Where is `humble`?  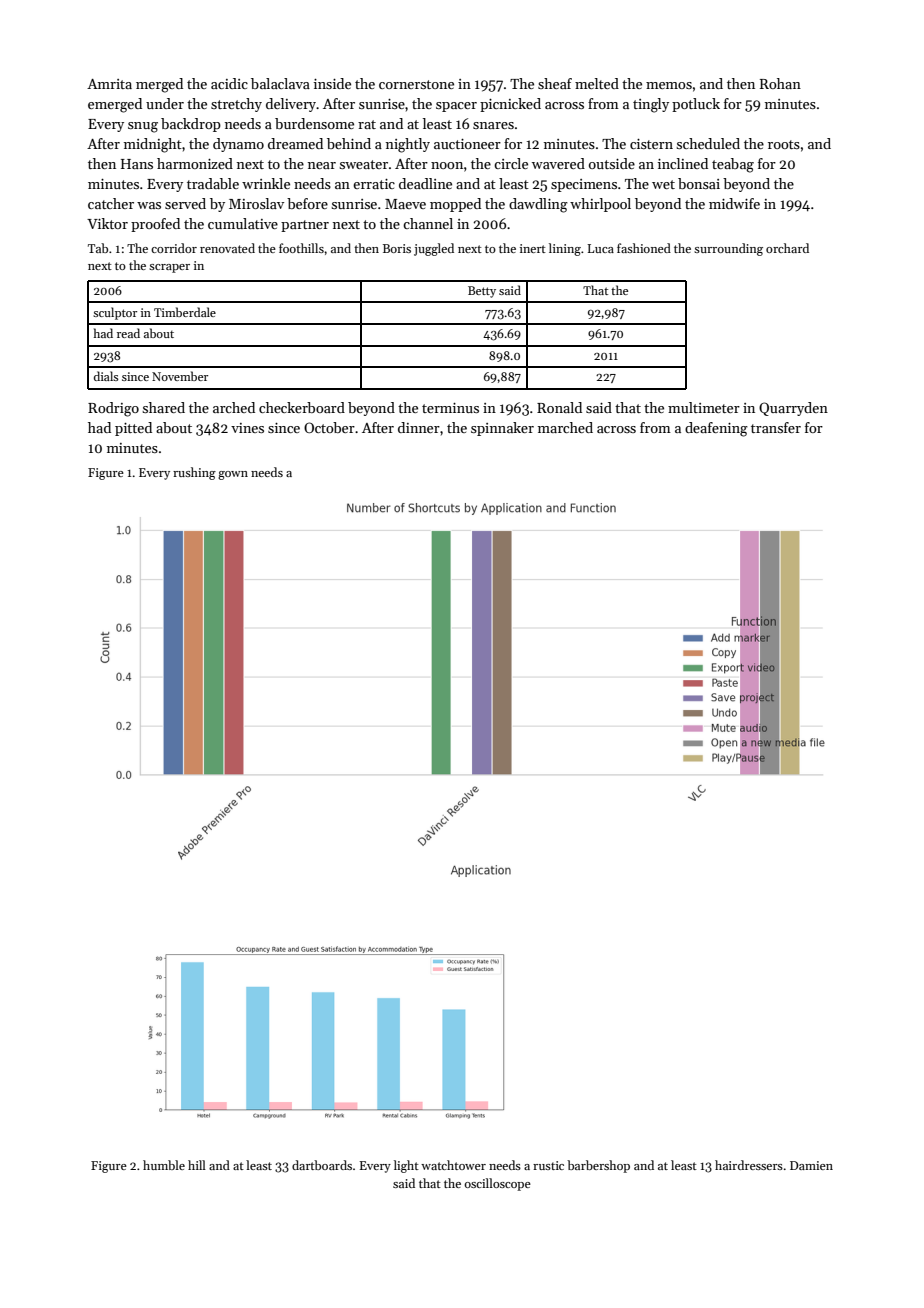 humble is located at coordinates (164, 1165).
